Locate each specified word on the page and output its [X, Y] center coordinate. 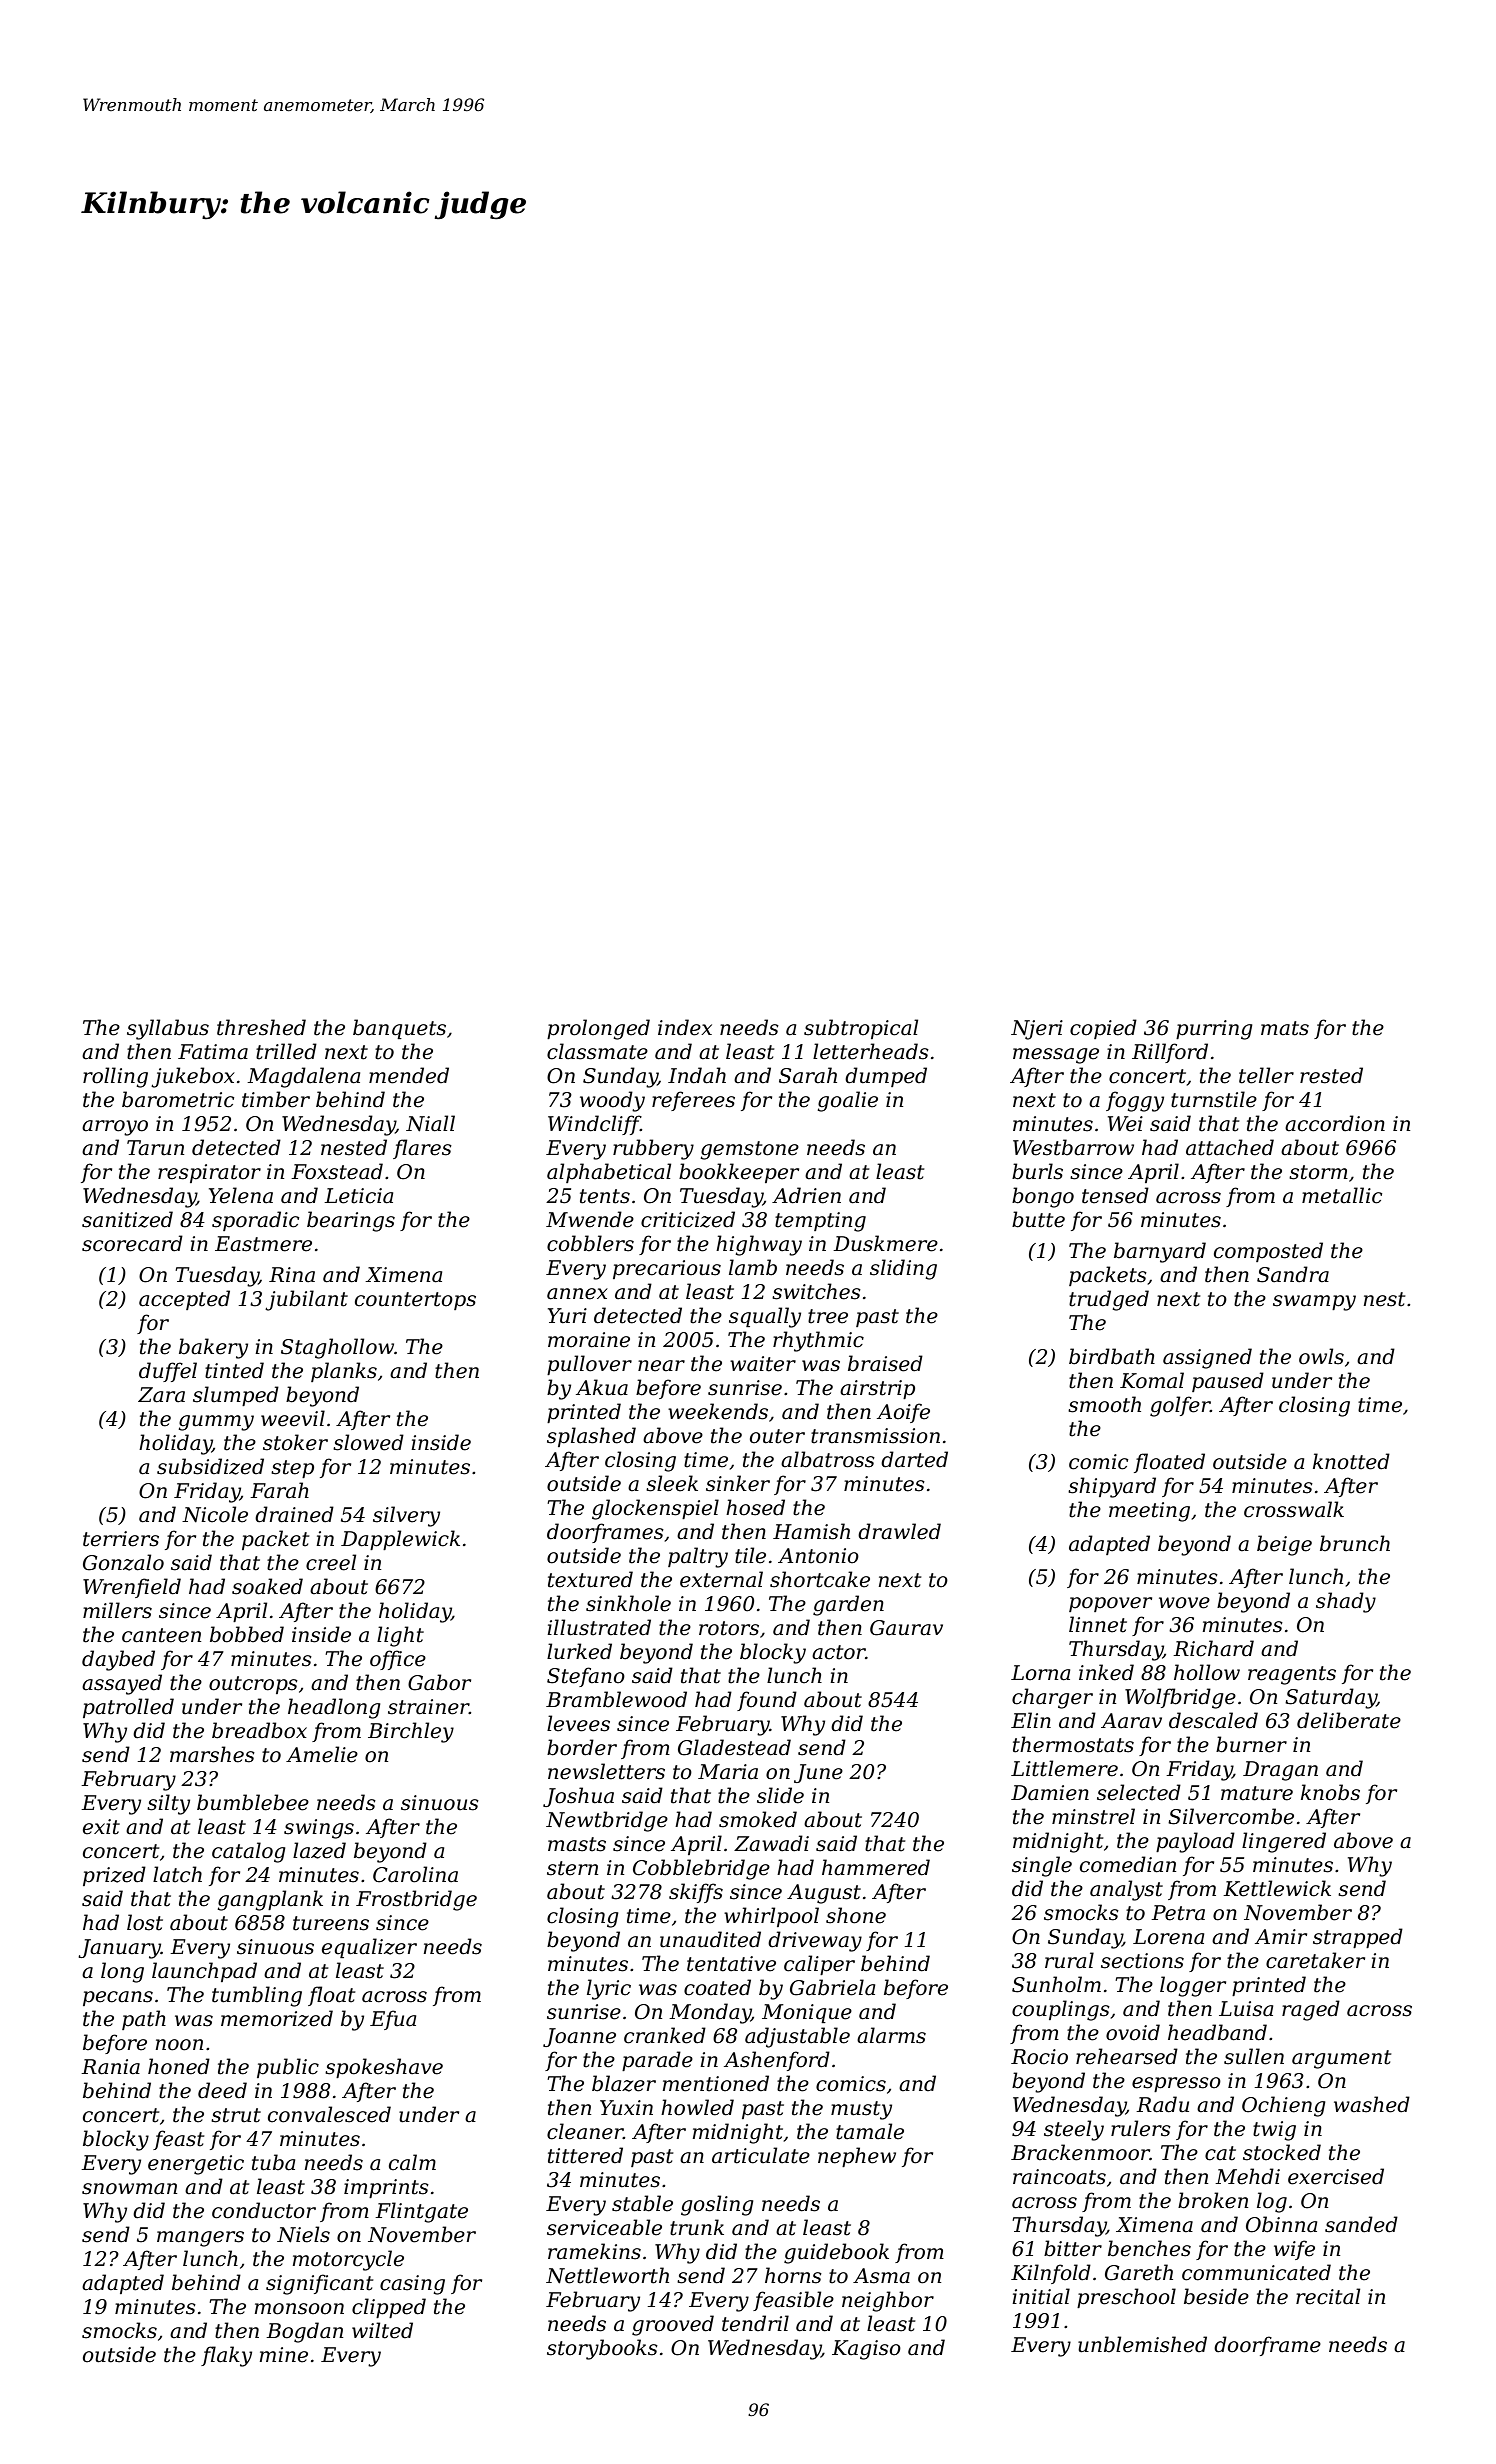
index [685, 1027]
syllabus [168, 1029]
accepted [184, 1300]
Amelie [322, 1754]
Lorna [1040, 1673]
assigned [1207, 1358]
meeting [1149, 1512]
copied [1103, 1029]
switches [816, 1291]
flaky [226, 2356]
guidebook [836, 2253]
